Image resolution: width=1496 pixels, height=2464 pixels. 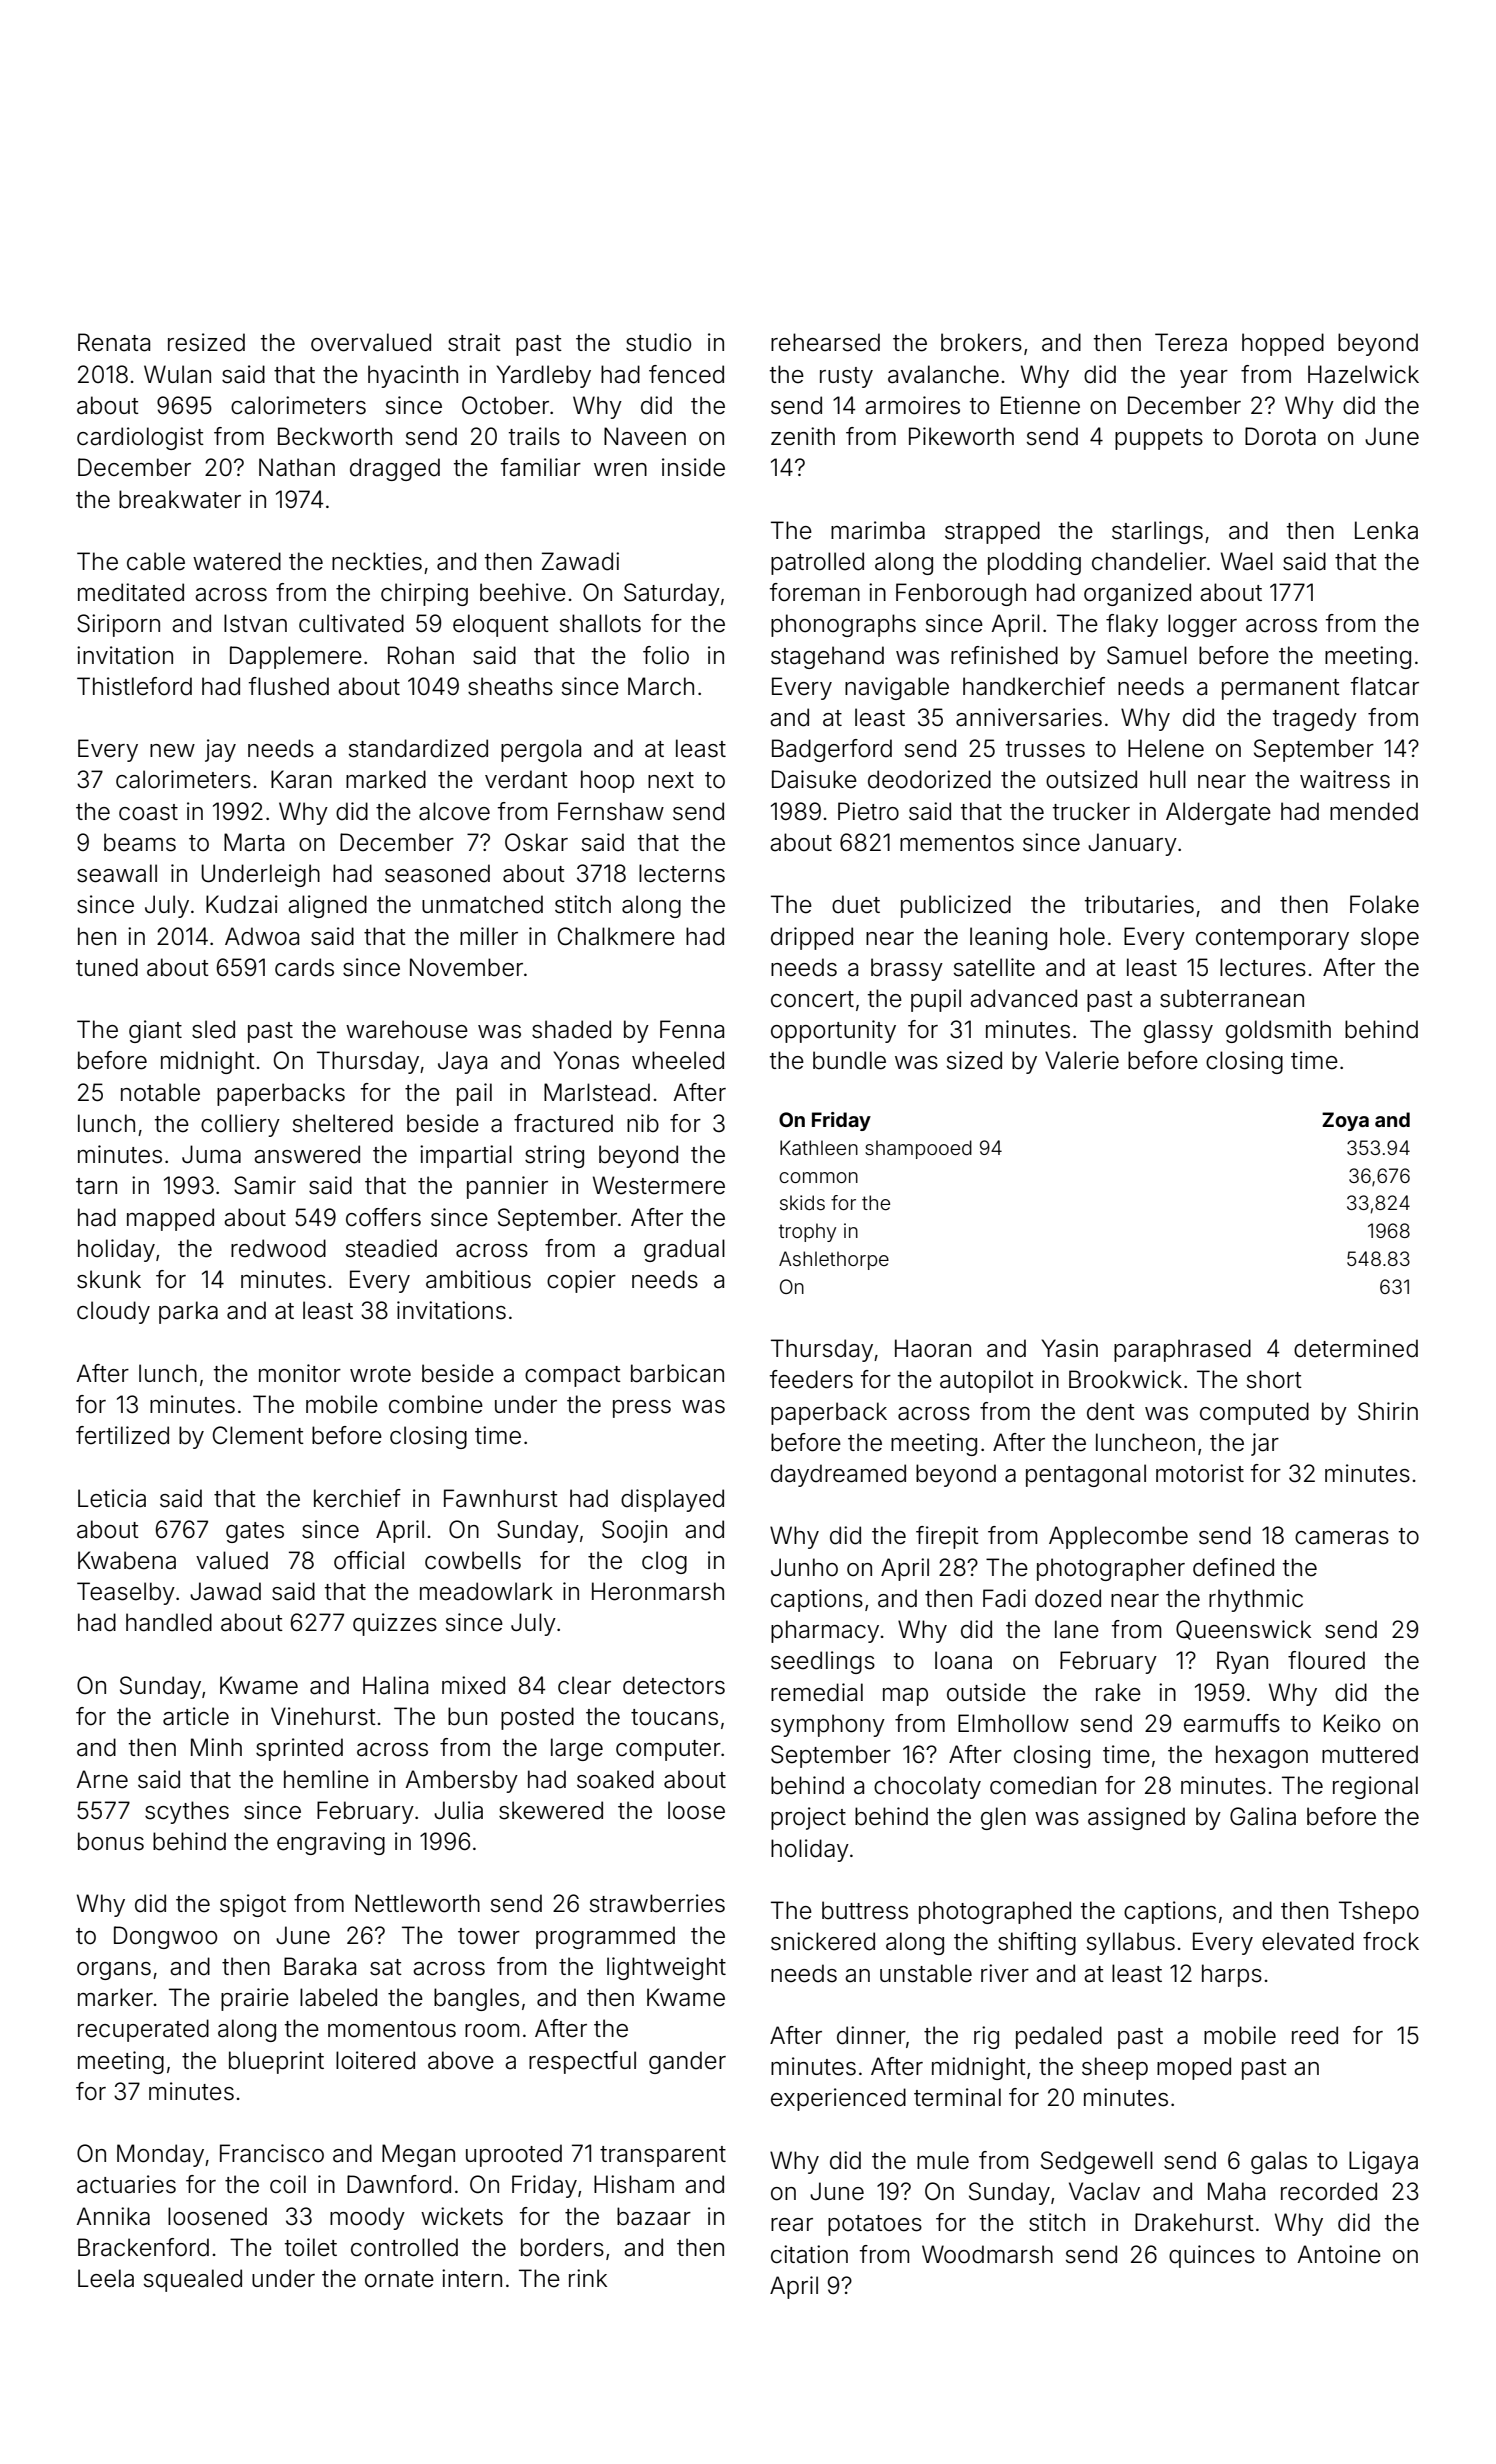 What do you see at coordinates (588, 2278) in the document?
I see `rink` at bounding box center [588, 2278].
